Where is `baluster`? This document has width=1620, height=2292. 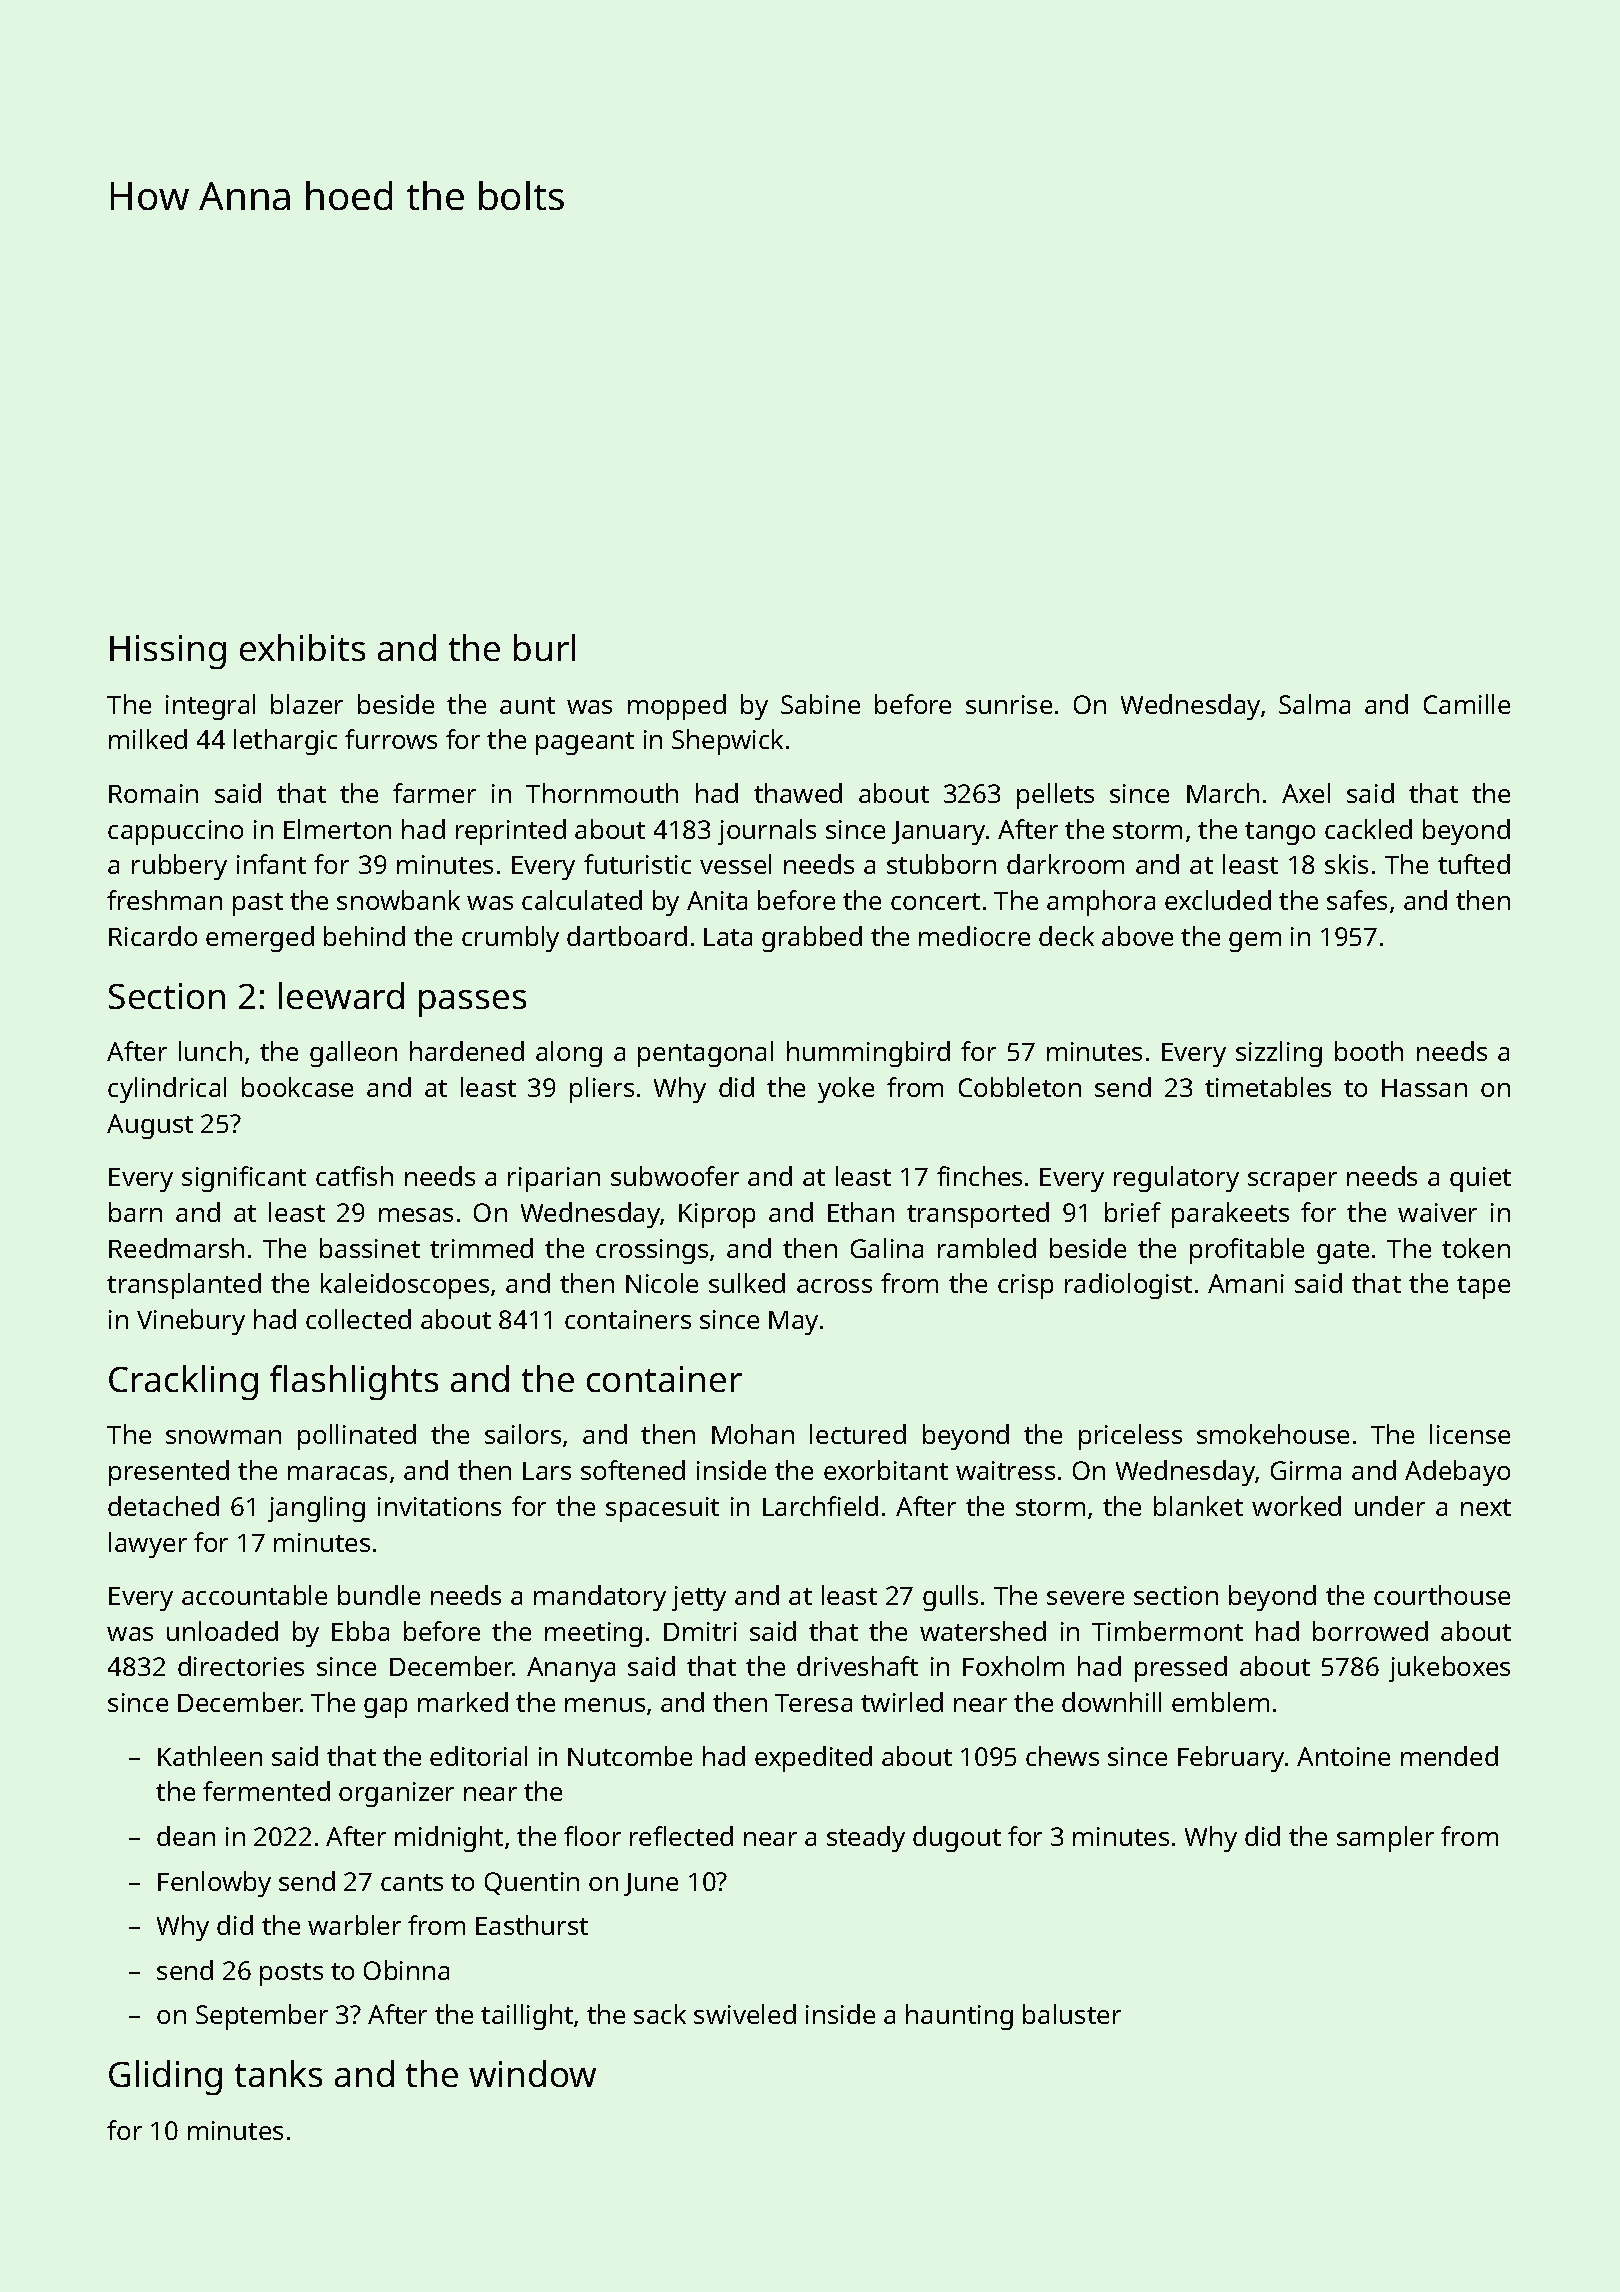
baluster is located at coordinates (1072, 2014).
